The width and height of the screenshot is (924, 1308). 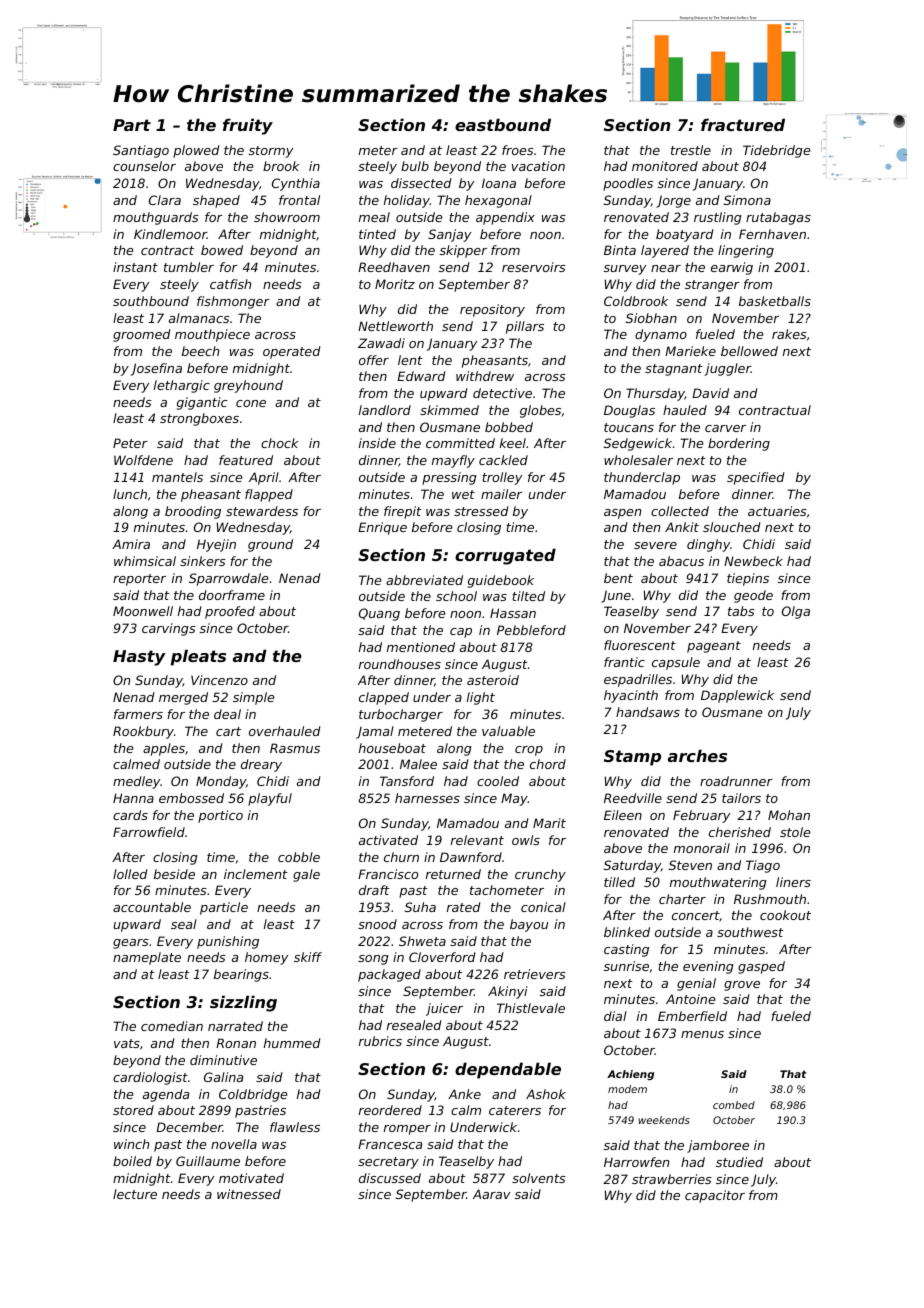 What do you see at coordinates (502, 478) in the screenshot?
I see `trolley` at bounding box center [502, 478].
